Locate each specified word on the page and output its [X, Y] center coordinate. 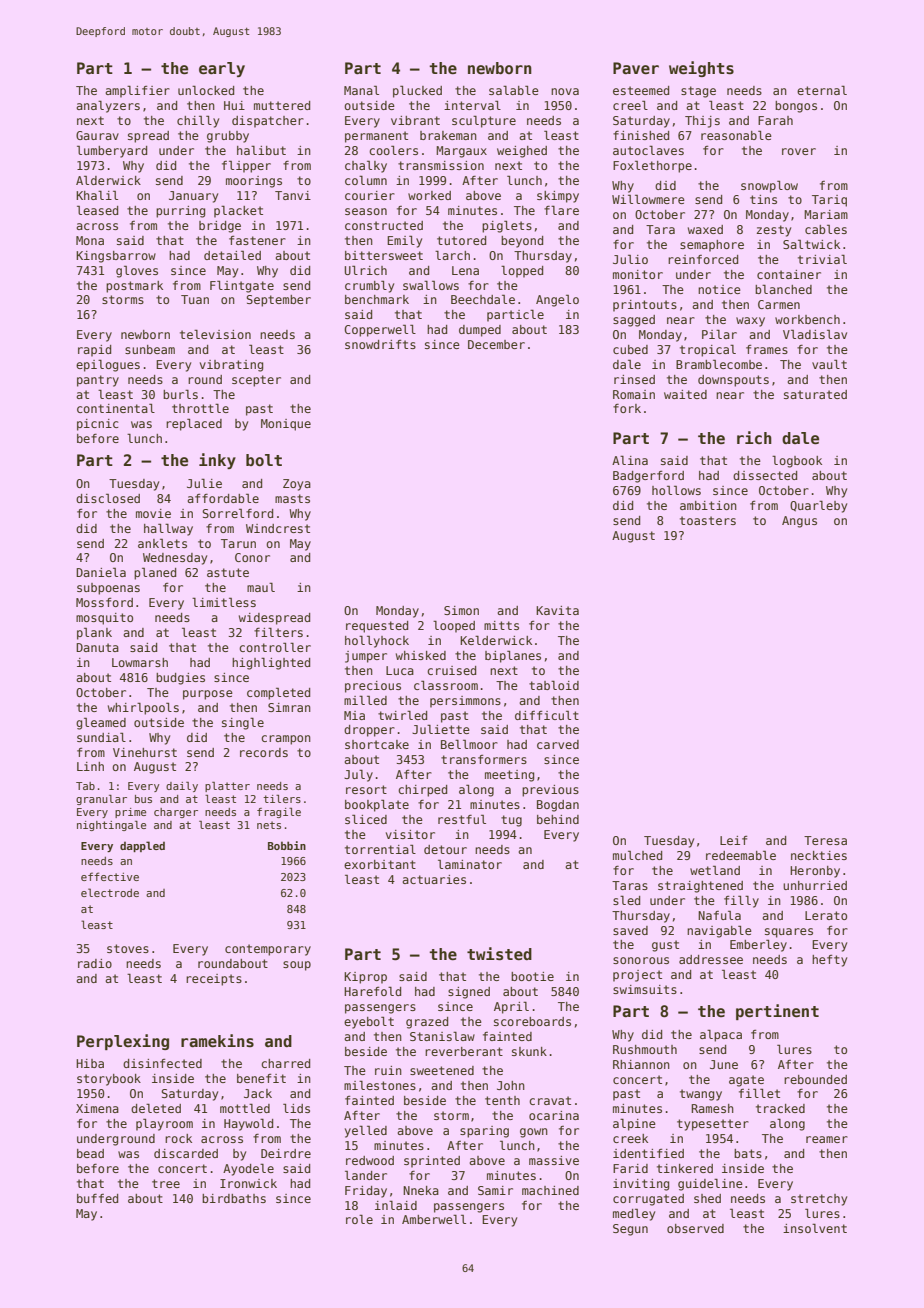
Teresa [825, 840]
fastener [257, 240]
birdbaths [234, 1198]
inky [217, 461]
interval [472, 105]
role [359, 1219]
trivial [822, 259]
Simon [461, 610]
